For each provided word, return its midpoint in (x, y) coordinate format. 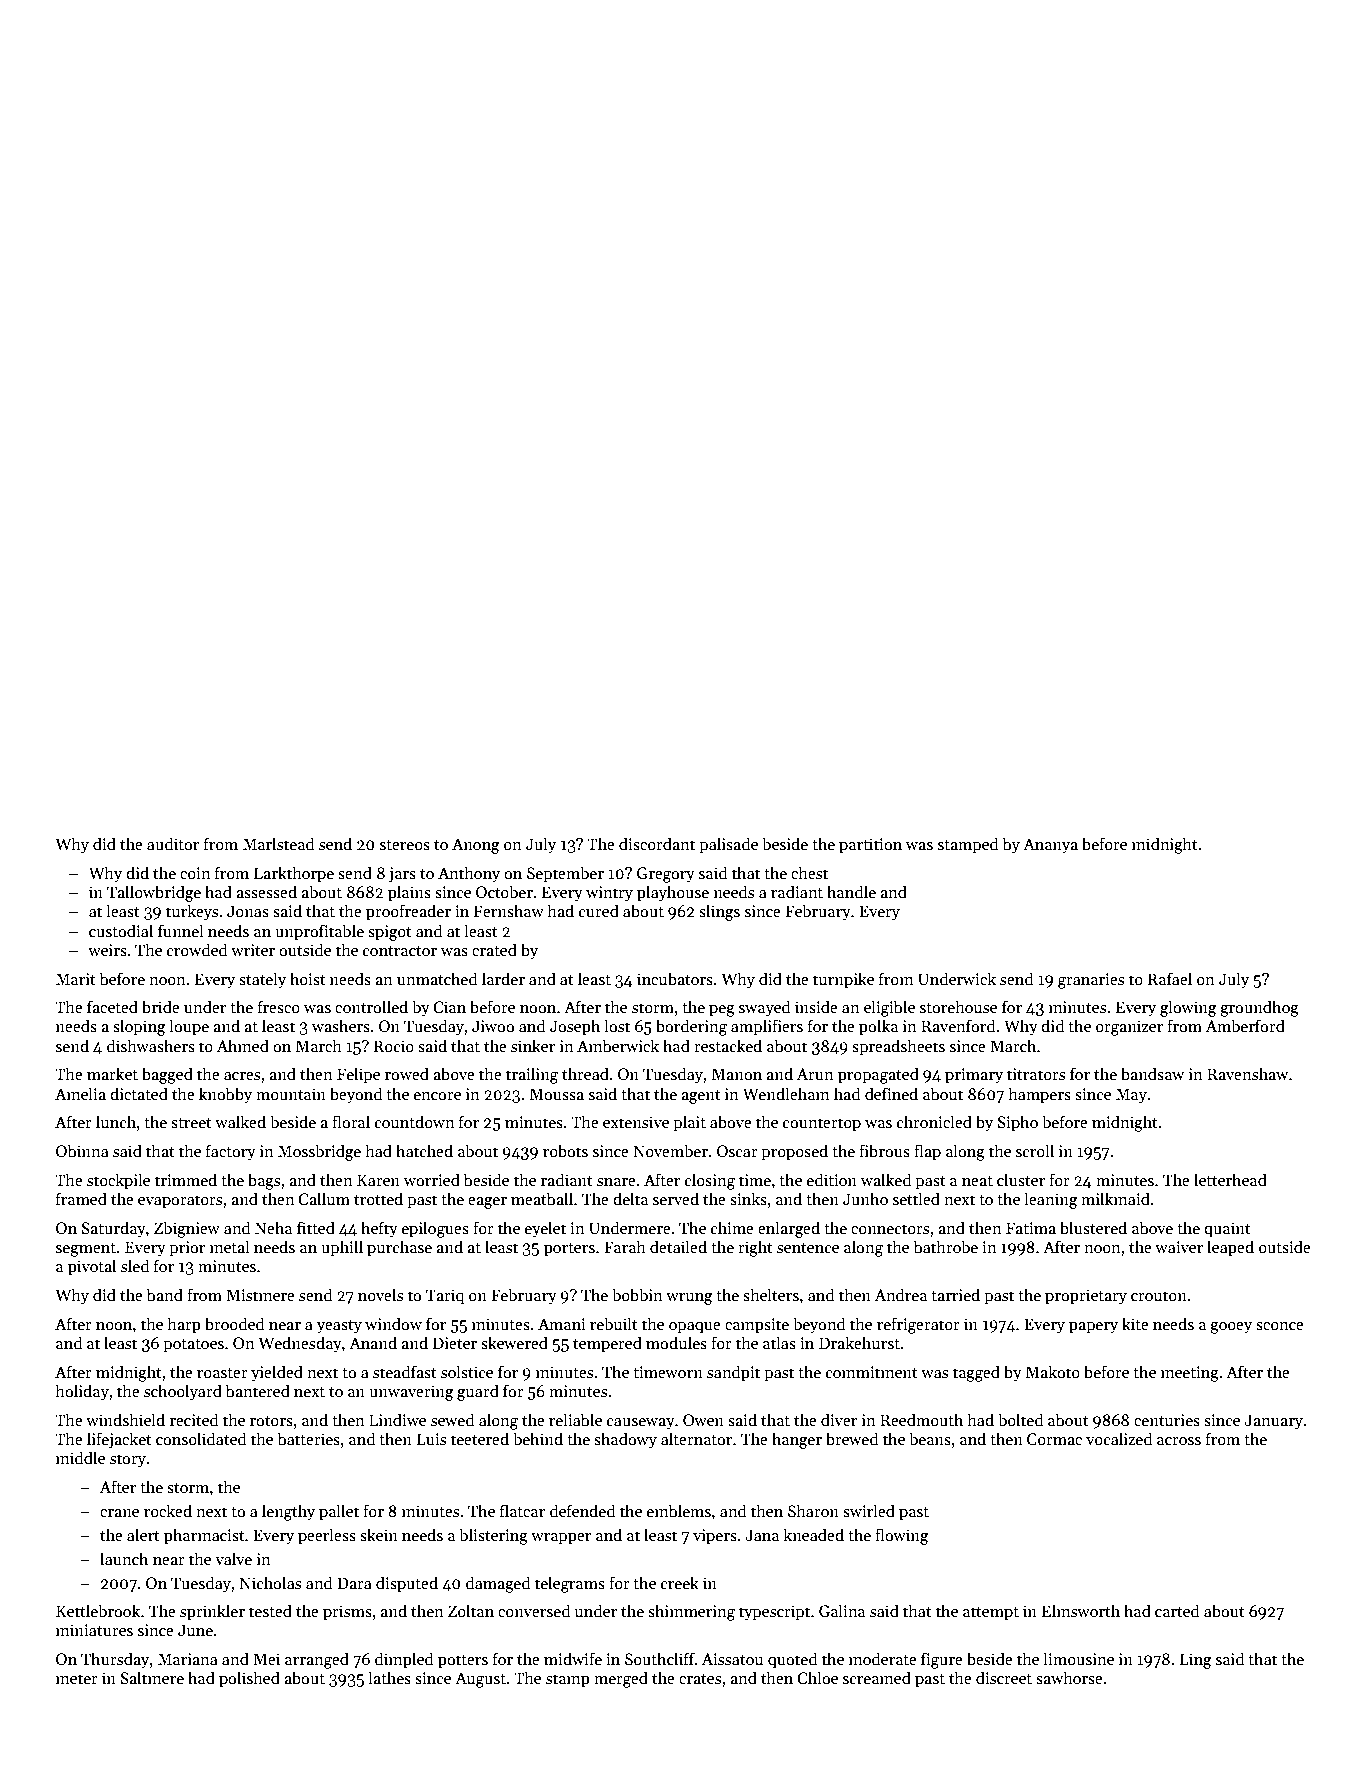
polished (249, 1679)
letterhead (1230, 1179)
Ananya (1050, 846)
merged (621, 1679)
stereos (405, 845)
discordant (657, 844)
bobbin (637, 1295)
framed (81, 1198)
